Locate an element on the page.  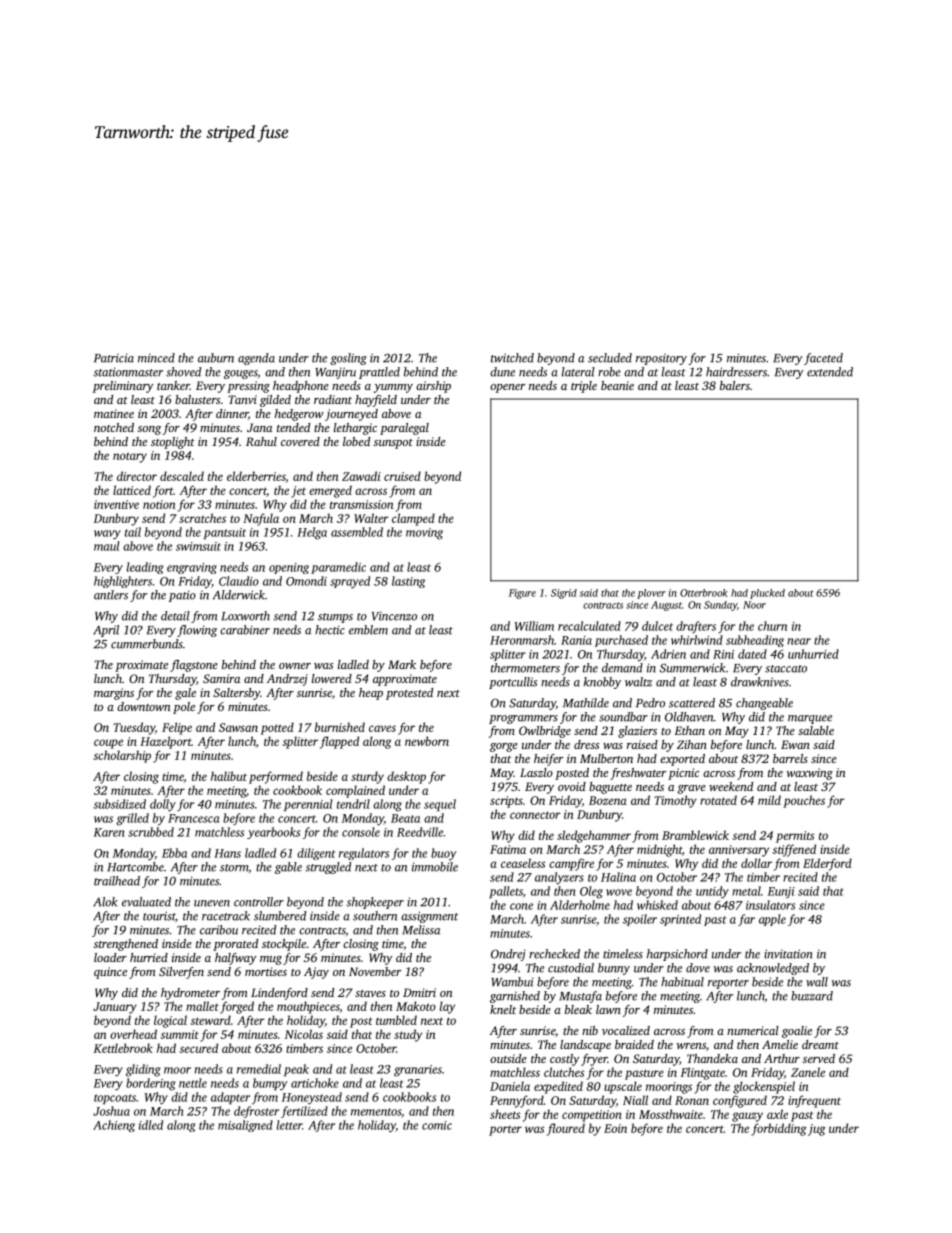
mild is located at coordinates (769, 800).
